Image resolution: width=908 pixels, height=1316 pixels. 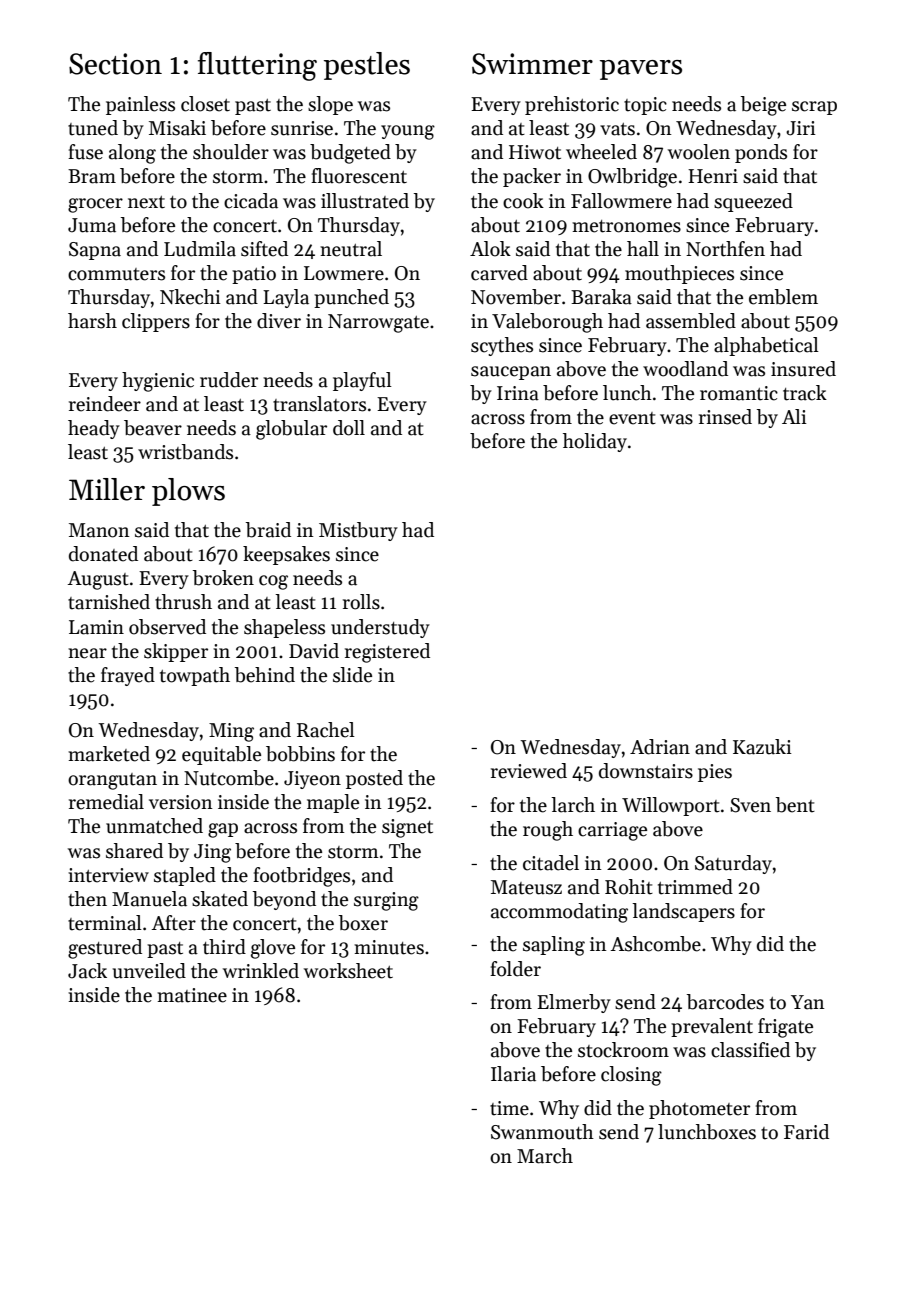 I want to click on Hiwot, so click(x=535, y=152).
